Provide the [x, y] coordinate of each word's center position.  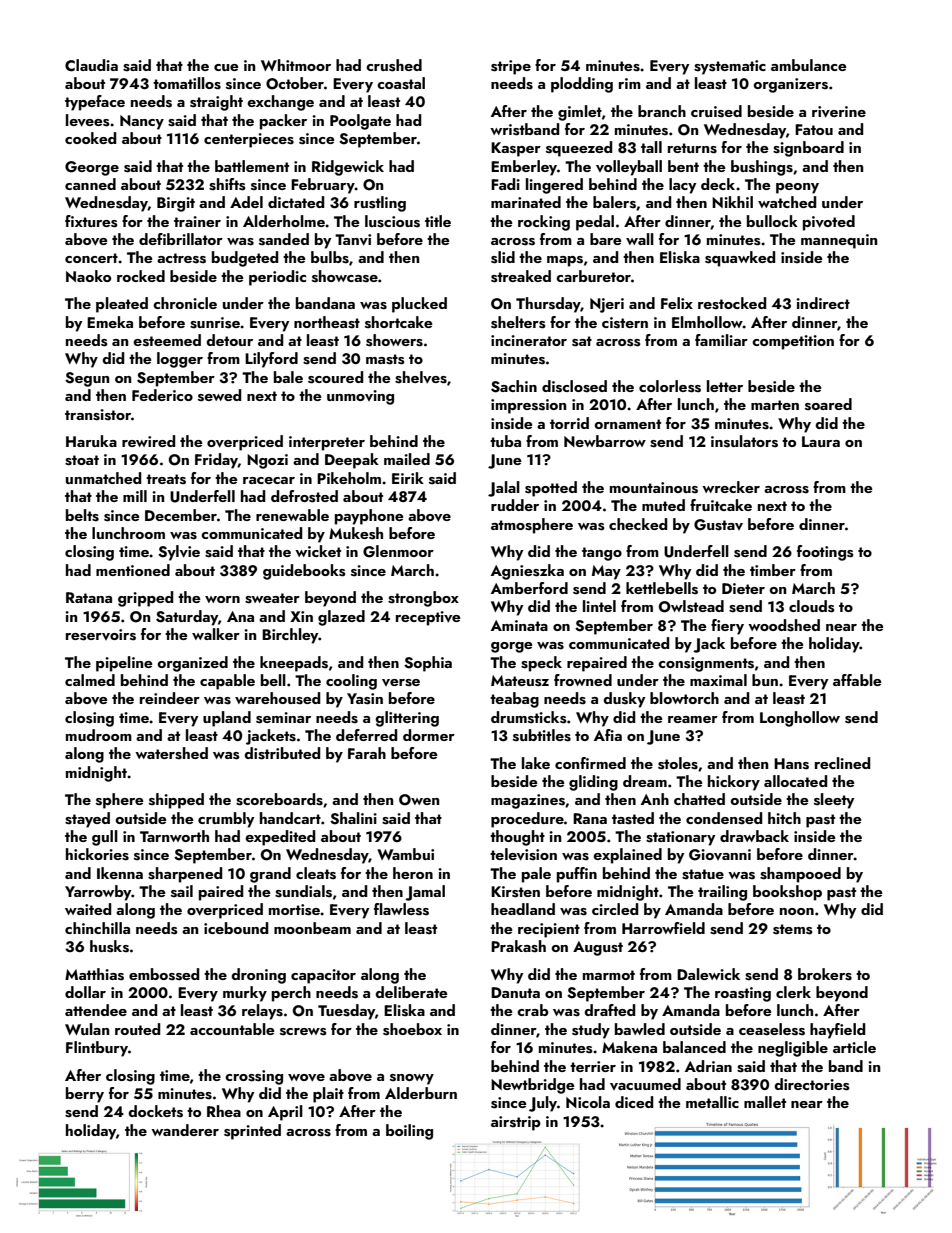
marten [775, 405]
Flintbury [97, 1049]
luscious [392, 221]
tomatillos [187, 83]
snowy [412, 1079]
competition [793, 342]
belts [82, 515]
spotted [551, 489]
